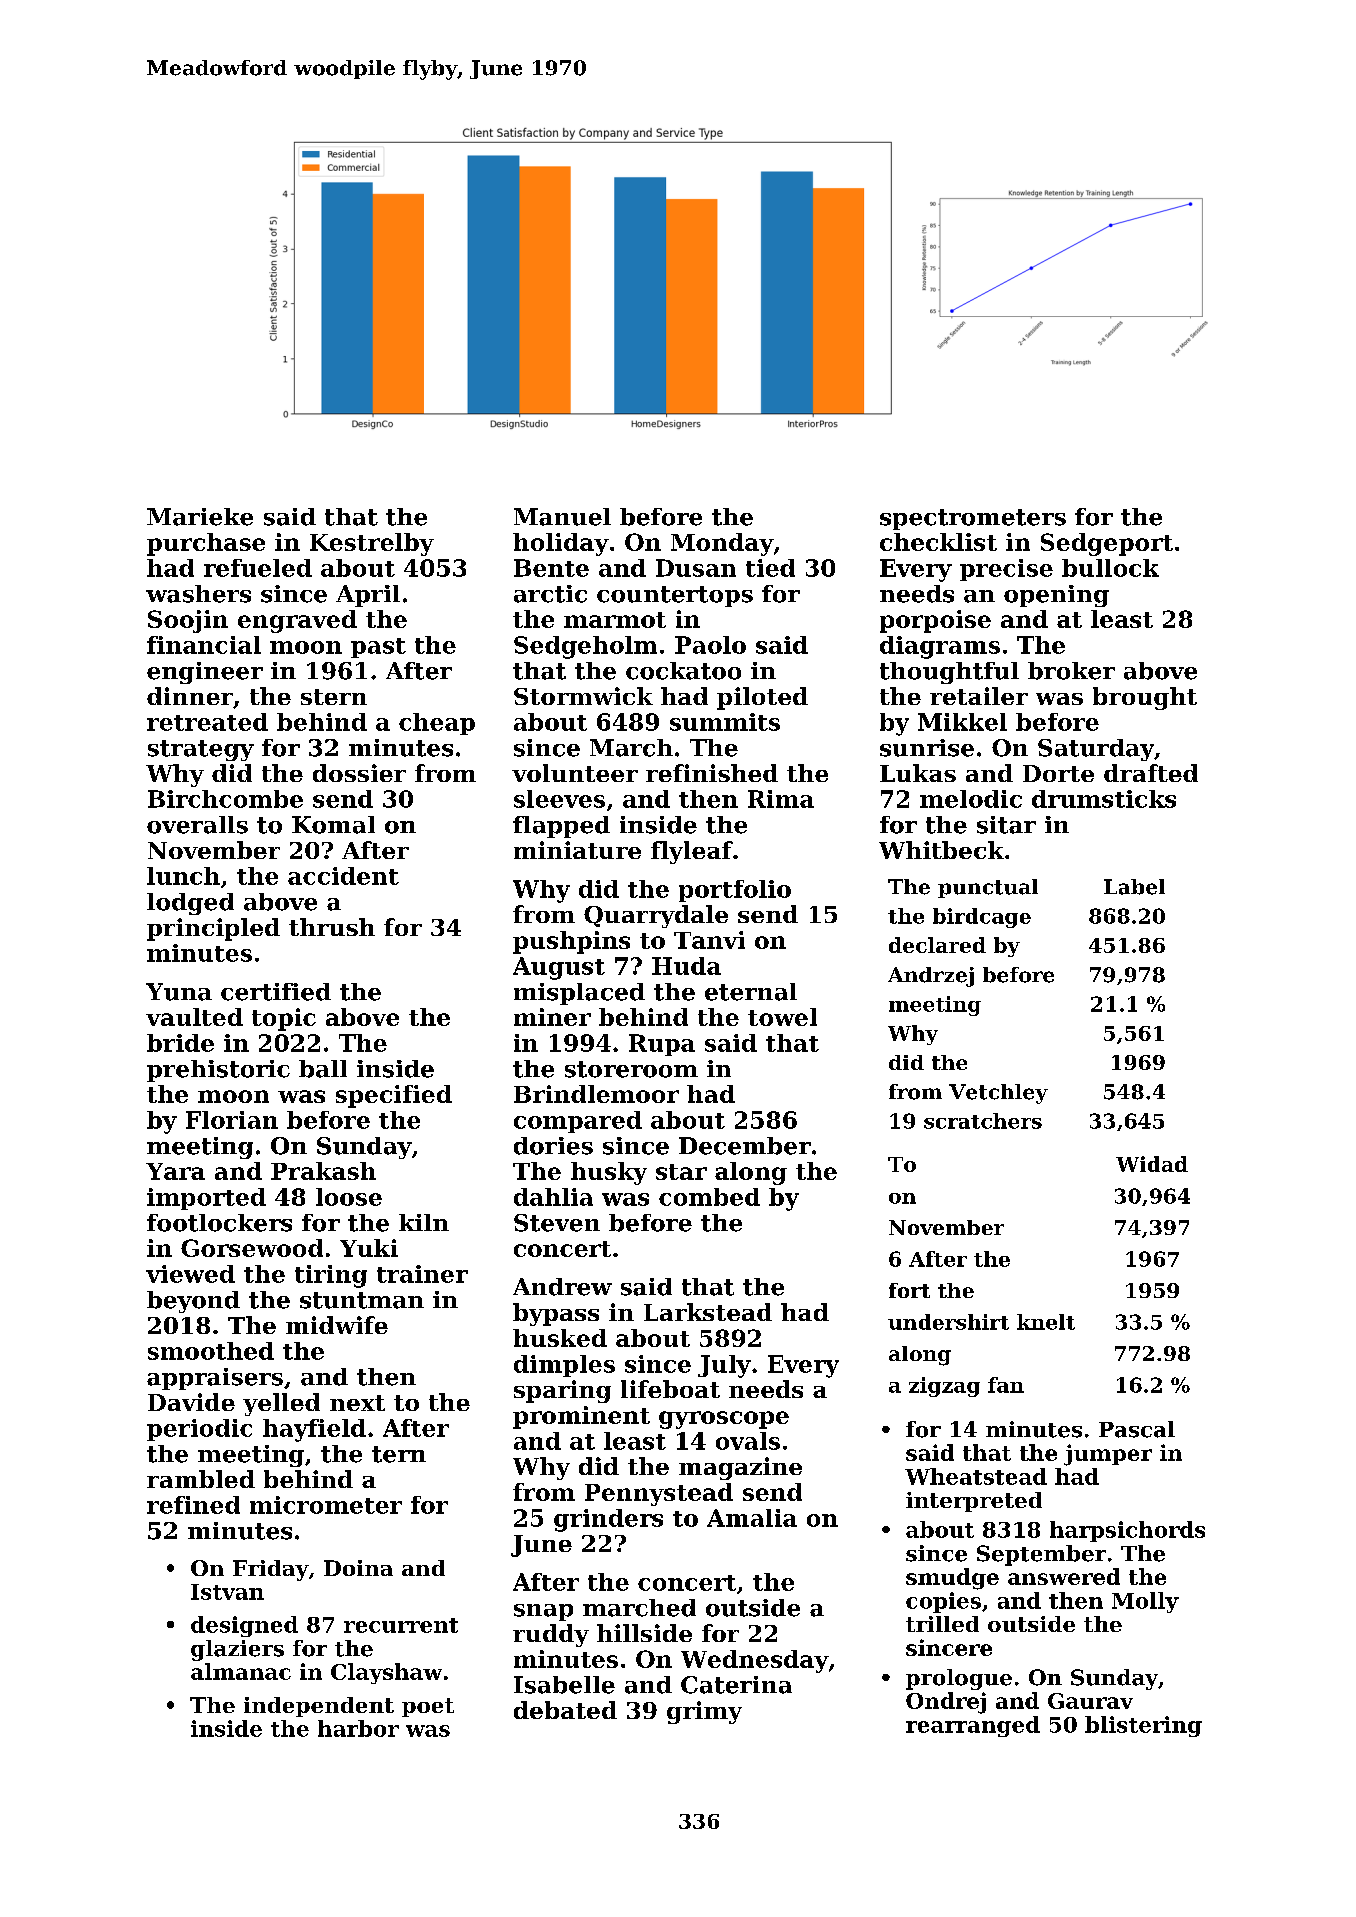 This page has width=1356, height=1917. What do you see at coordinates (297, 621) in the page?
I see `engraved` at bounding box center [297, 621].
